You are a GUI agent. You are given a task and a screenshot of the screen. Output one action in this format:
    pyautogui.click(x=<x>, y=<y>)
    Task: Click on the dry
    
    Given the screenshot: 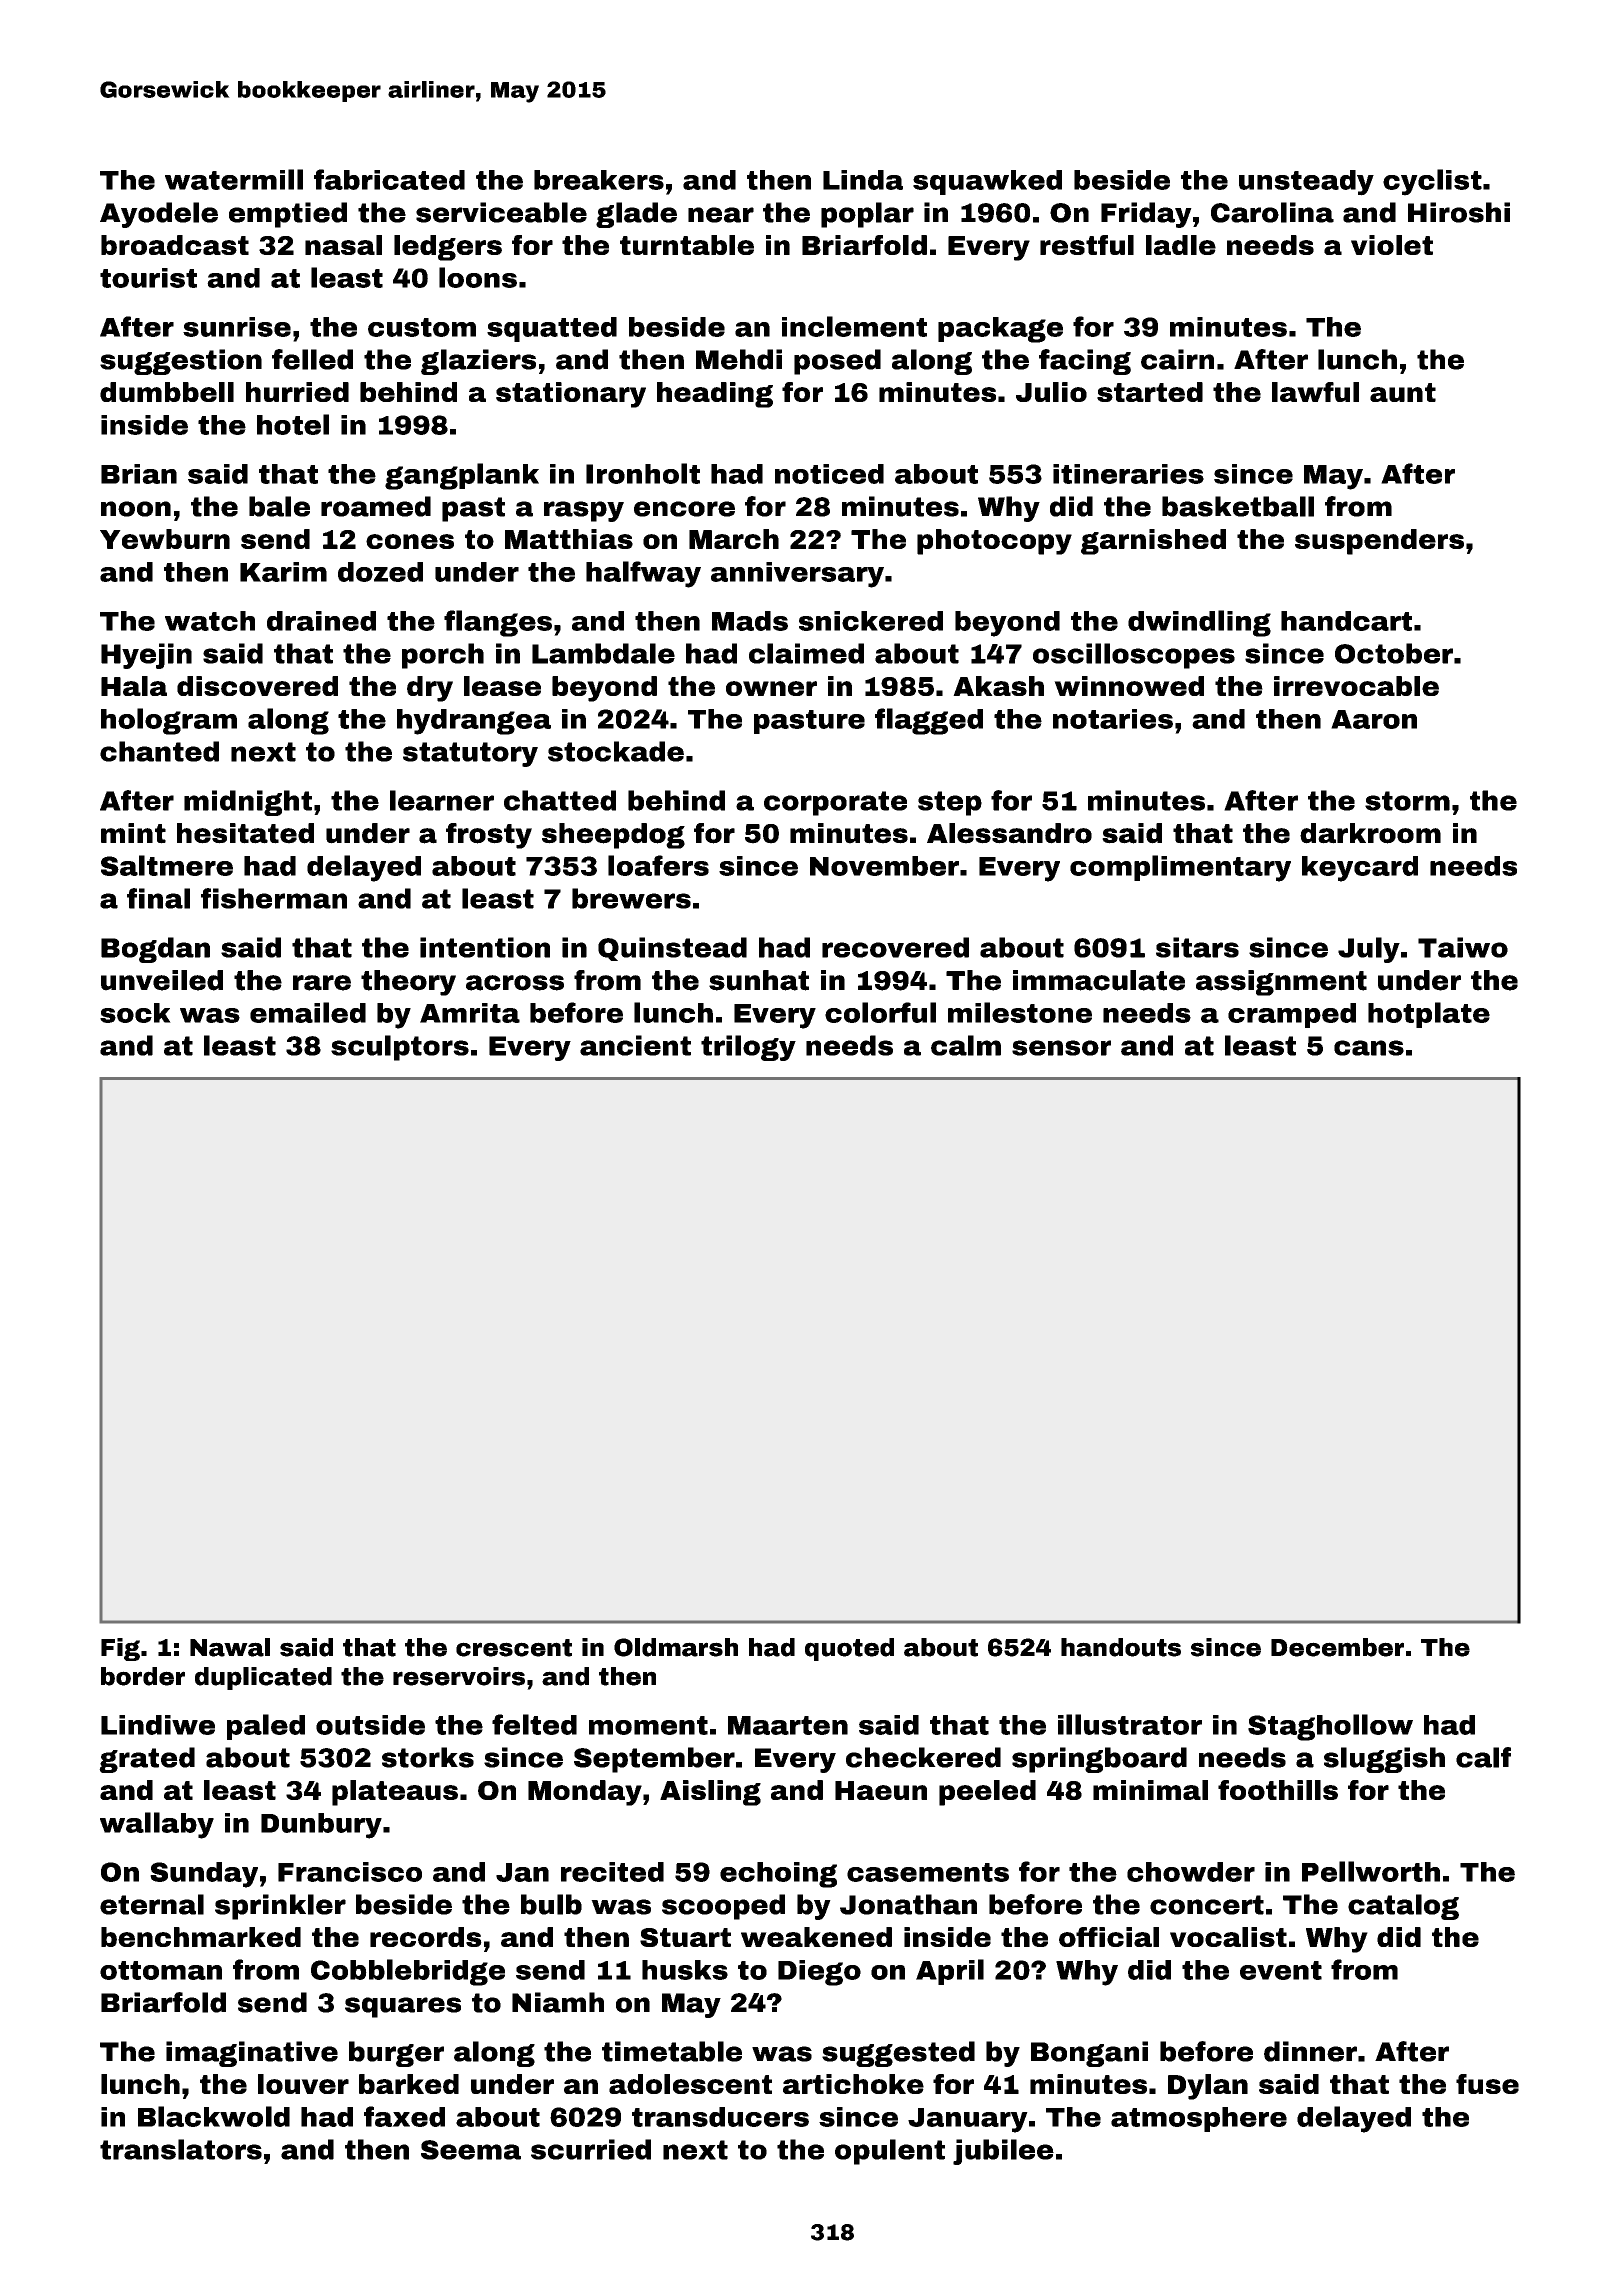 What is the action you would take?
    pyautogui.click(x=430, y=689)
